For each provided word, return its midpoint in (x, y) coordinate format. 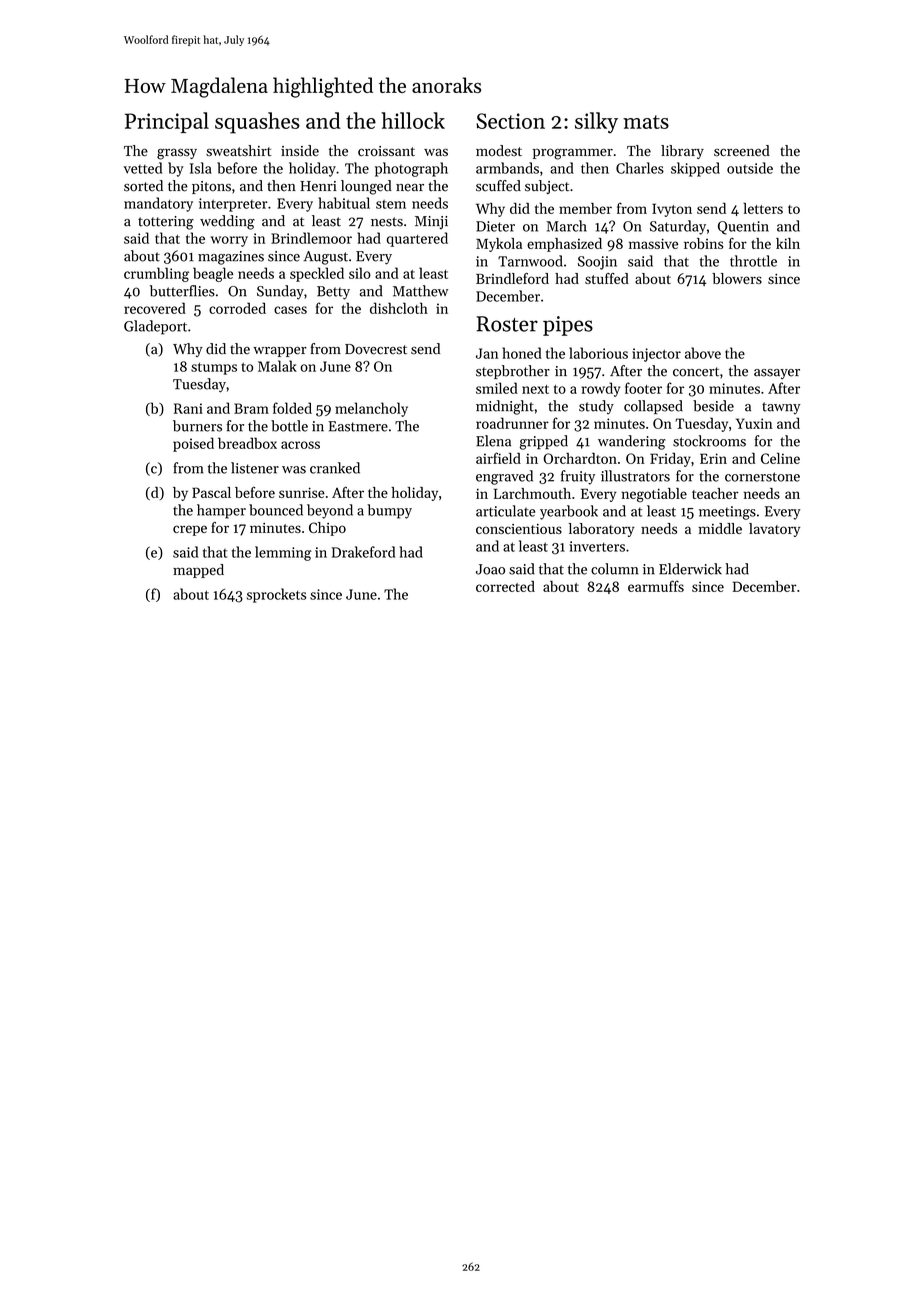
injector (656, 355)
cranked (335, 468)
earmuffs (656, 586)
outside (750, 168)
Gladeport (155, 327)
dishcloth (399, 308)
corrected (505, 586)
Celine (780, 458)
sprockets (276, 595)
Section (510, 121)
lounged (366, 187)
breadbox (247, 443)
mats (646, 122)
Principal (167, 122)
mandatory (158, 204)
